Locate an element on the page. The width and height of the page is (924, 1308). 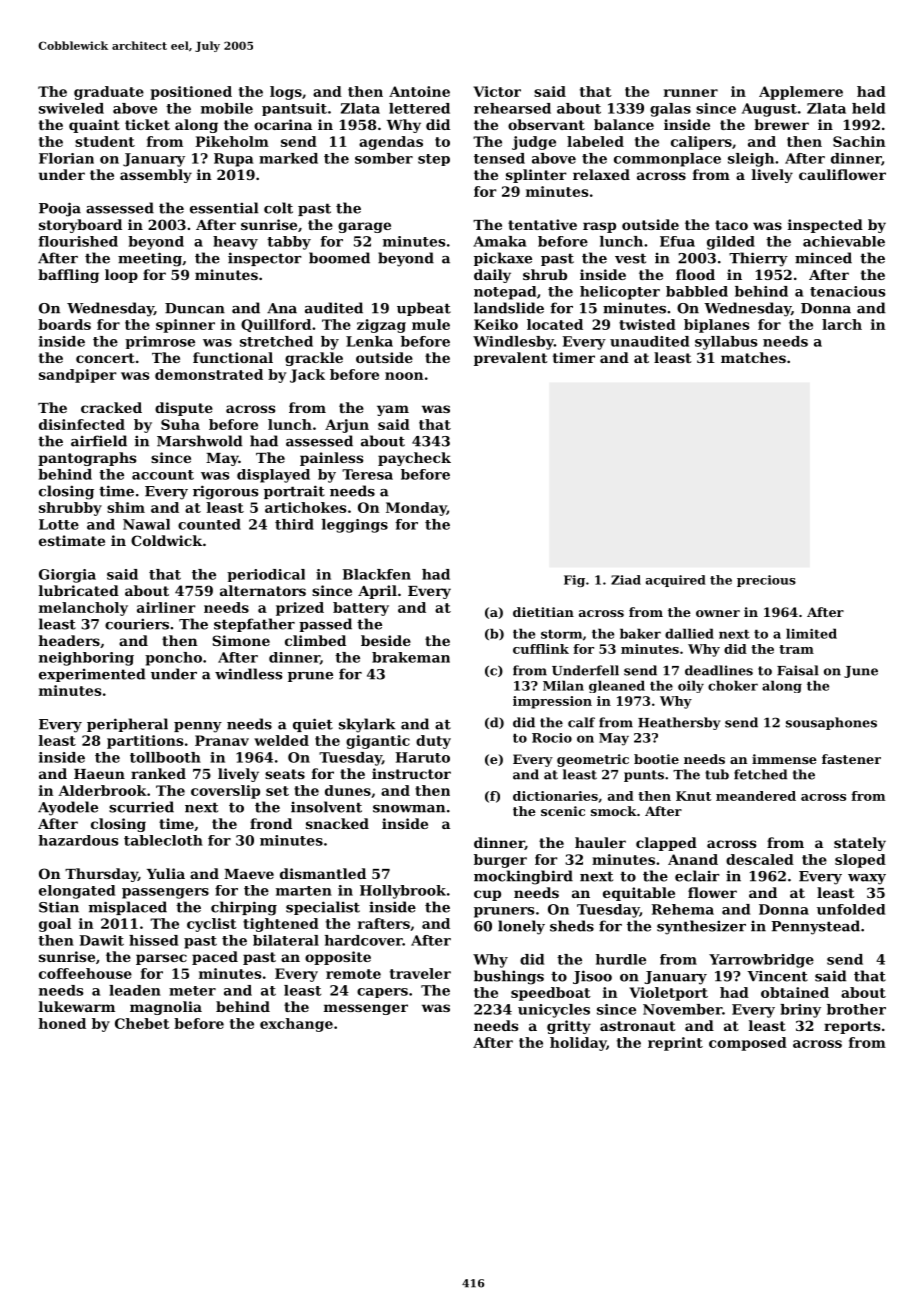
impression is located at coordinates (552, 702).
